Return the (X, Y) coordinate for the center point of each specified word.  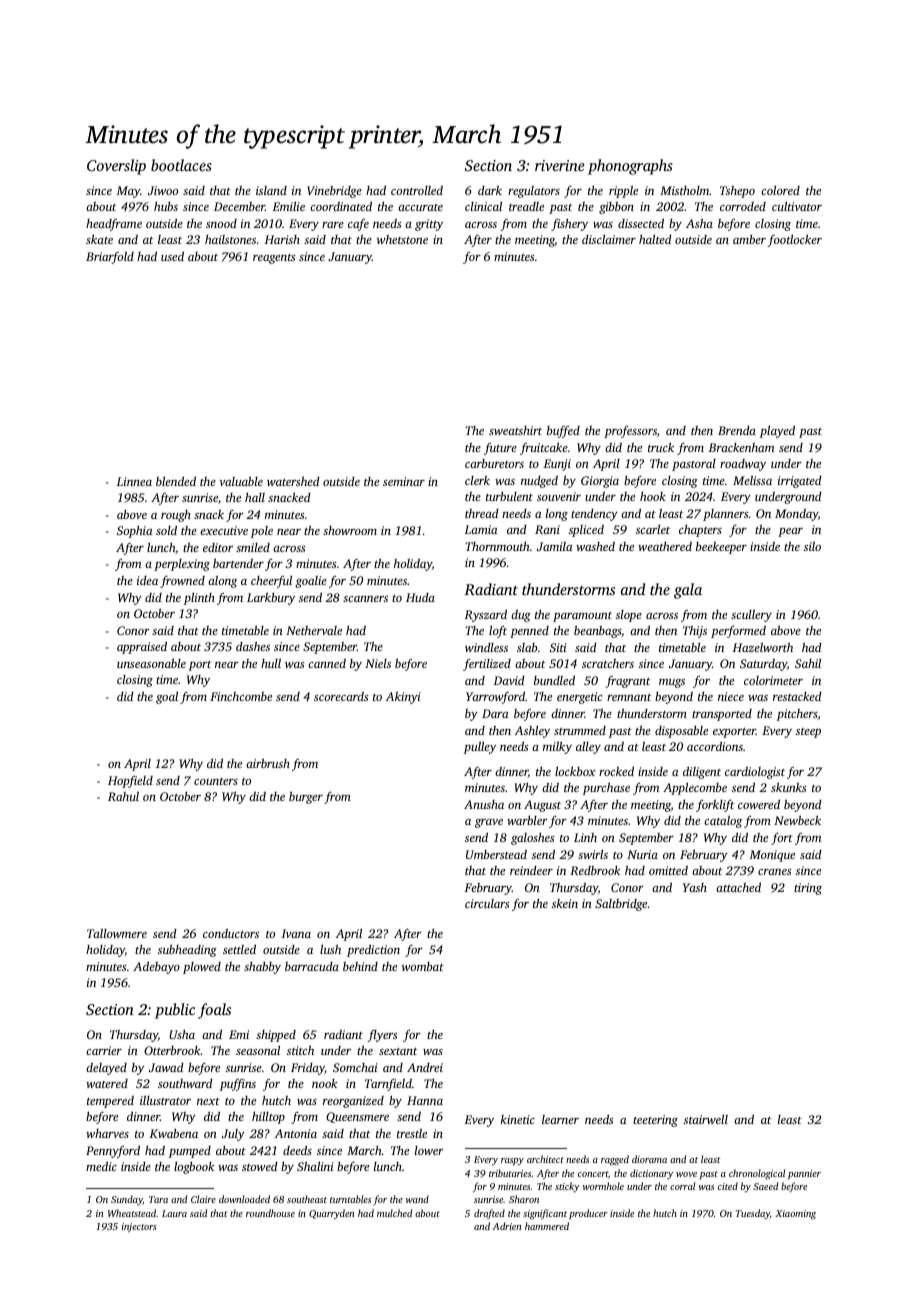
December (239, 206)
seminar (404, 481)
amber (749, 239)
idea (147, 580)
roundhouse (270, 1213)
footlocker (795, 240)
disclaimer (609, 239)
